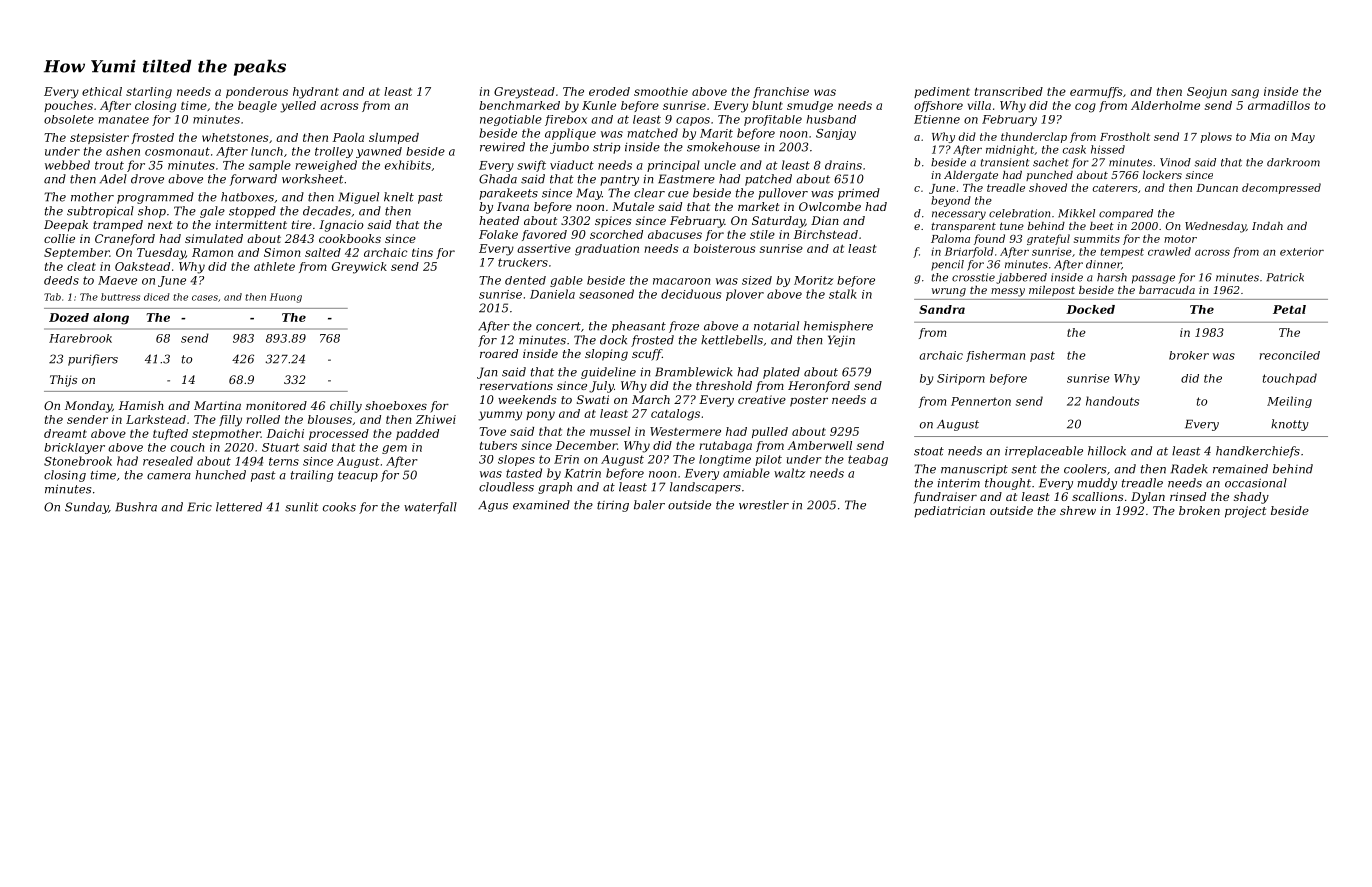 The image size is (1372, 887). I want to click on Huong, so click(286, 298).
